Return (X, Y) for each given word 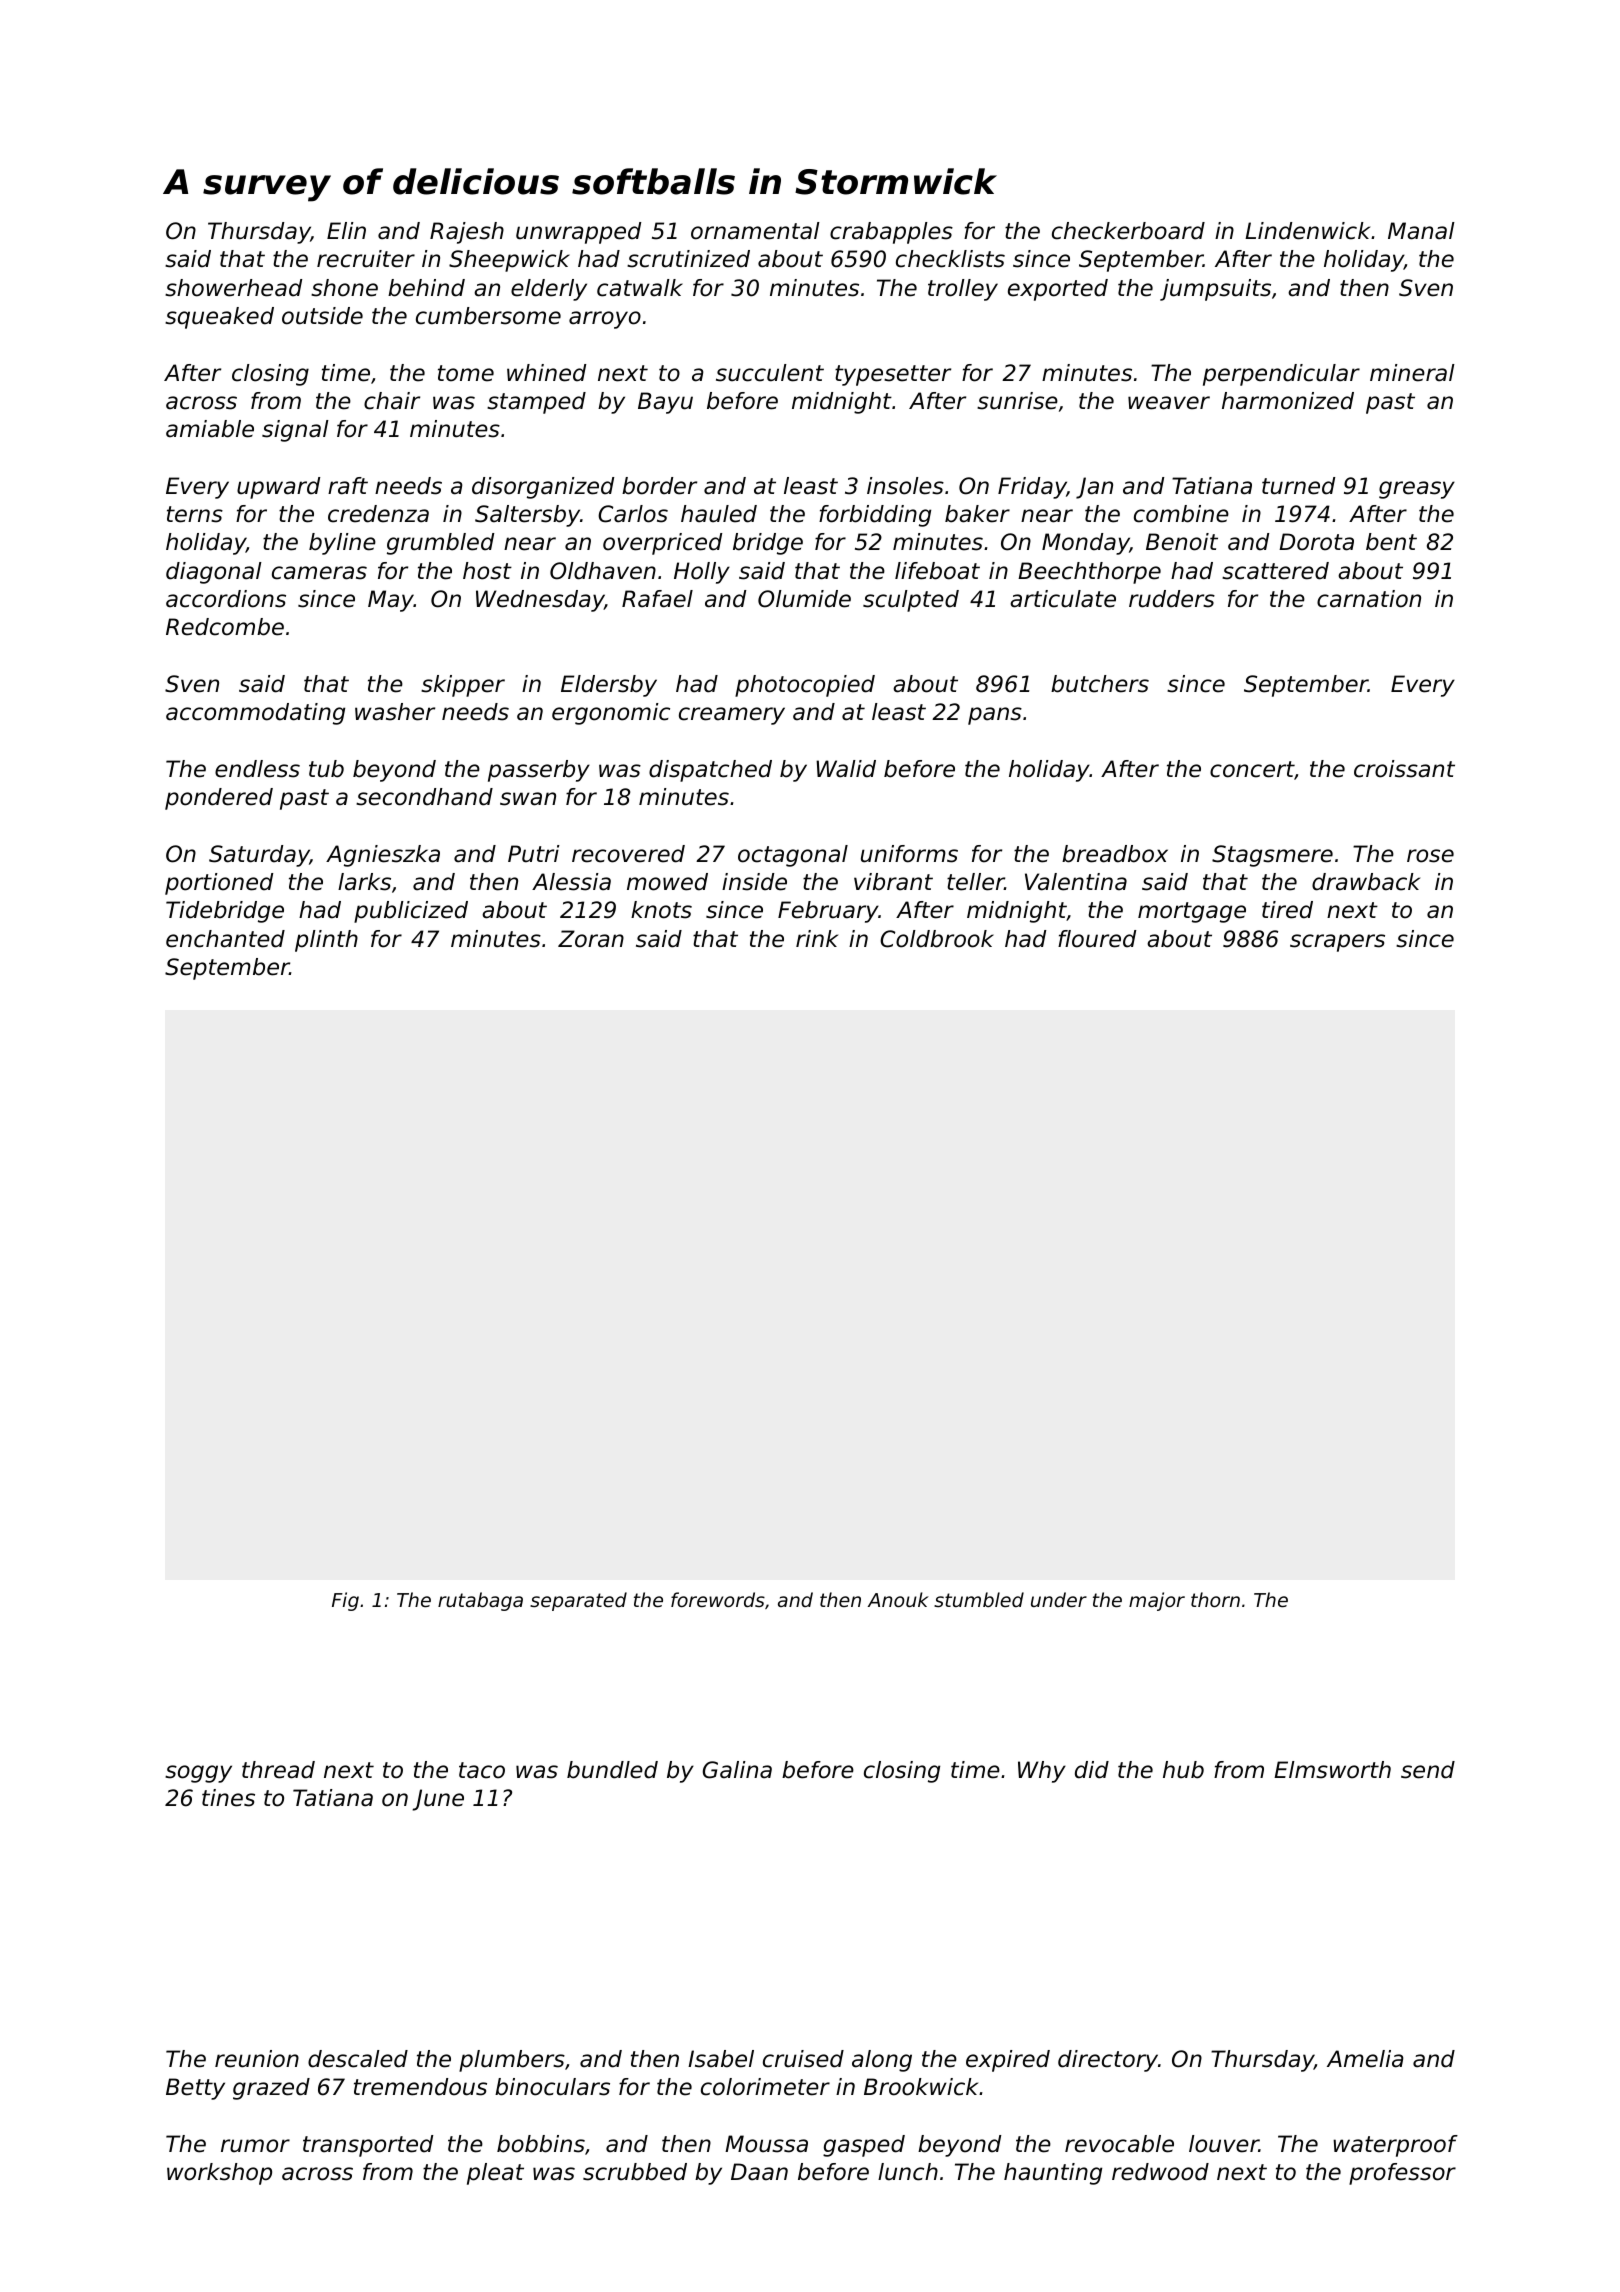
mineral (1412, 373)
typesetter (893, 375)
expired (1008, 2061)
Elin (346, 230)
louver (1224, 2144)
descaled (358, 2059)
